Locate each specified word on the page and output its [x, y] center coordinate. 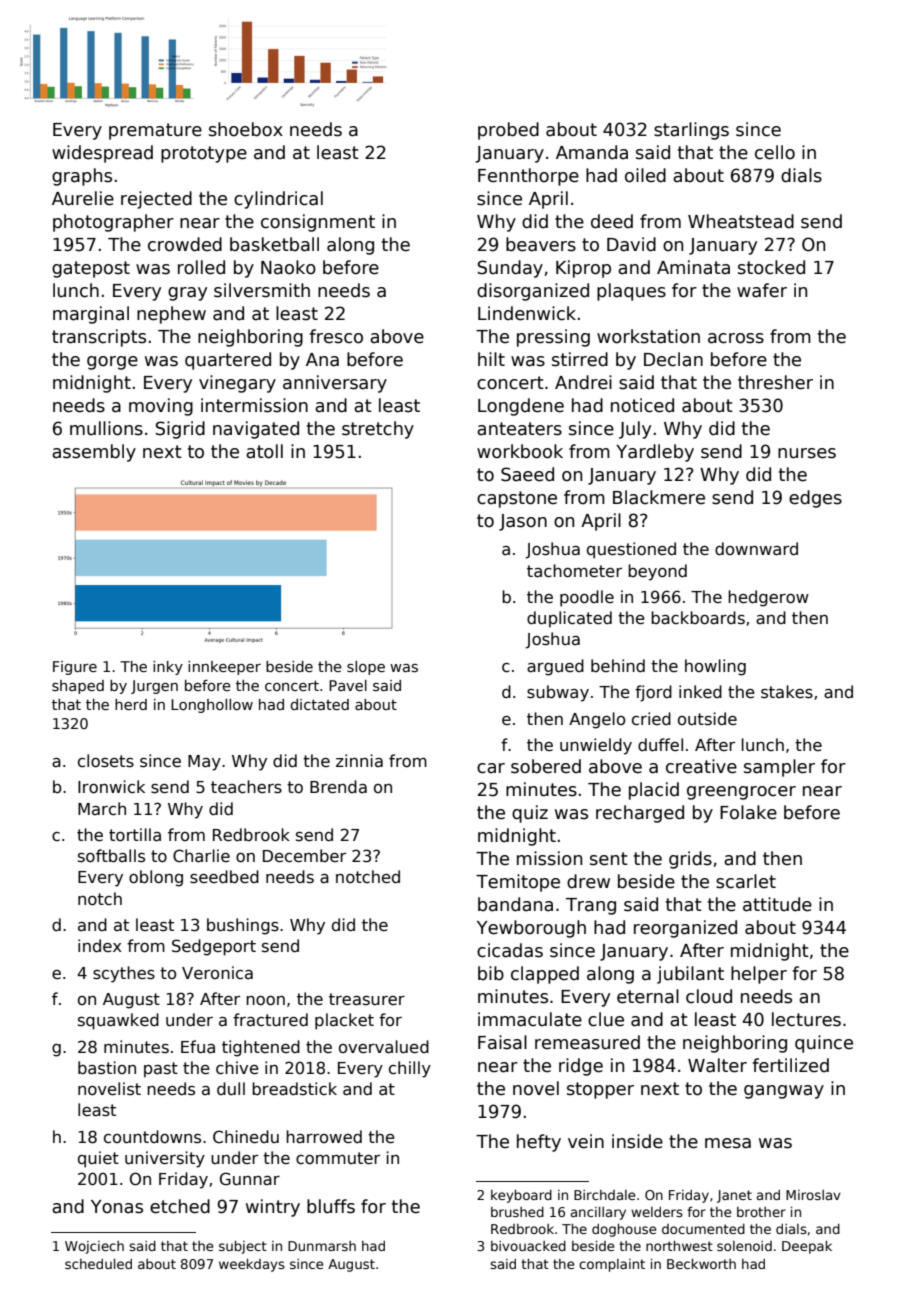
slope [366, 668]
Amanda [592, 152]
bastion [107, 1068]
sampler [779, 768]
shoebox [246, 129]
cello [775, 152]
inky [168, 668]
